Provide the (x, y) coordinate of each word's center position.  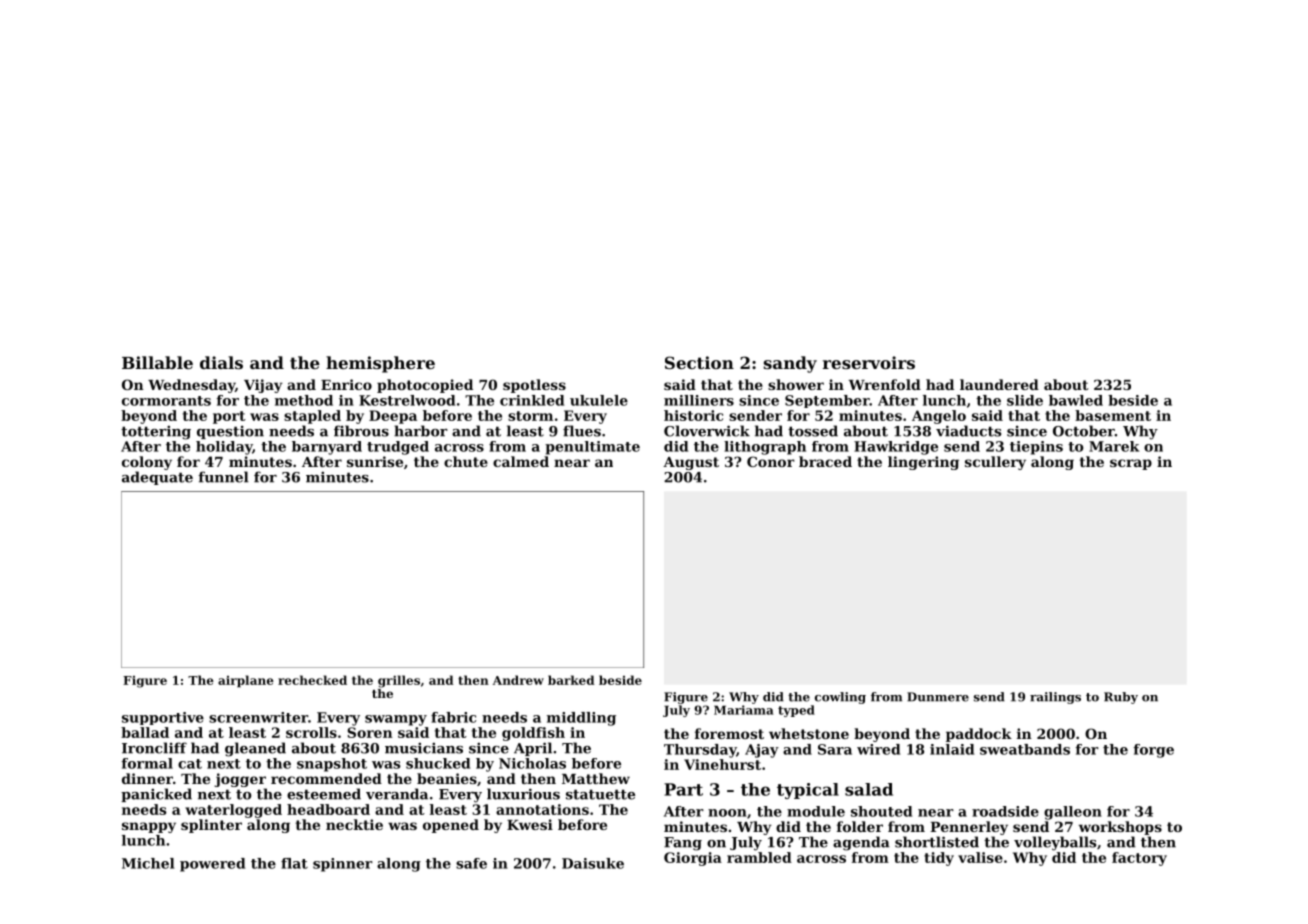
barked (571, 680)
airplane (246, 681)
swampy (396, 720)
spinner (343, 865)
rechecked (312, 680)
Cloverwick (707, 431)
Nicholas (532, 763)
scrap (1131, 464)
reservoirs (869, 362)
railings (1055, 698)
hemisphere (380, 364)
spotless (534, 386)
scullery (995, 463)
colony (147, 463)
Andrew (518, 680)
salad (869, 789)
